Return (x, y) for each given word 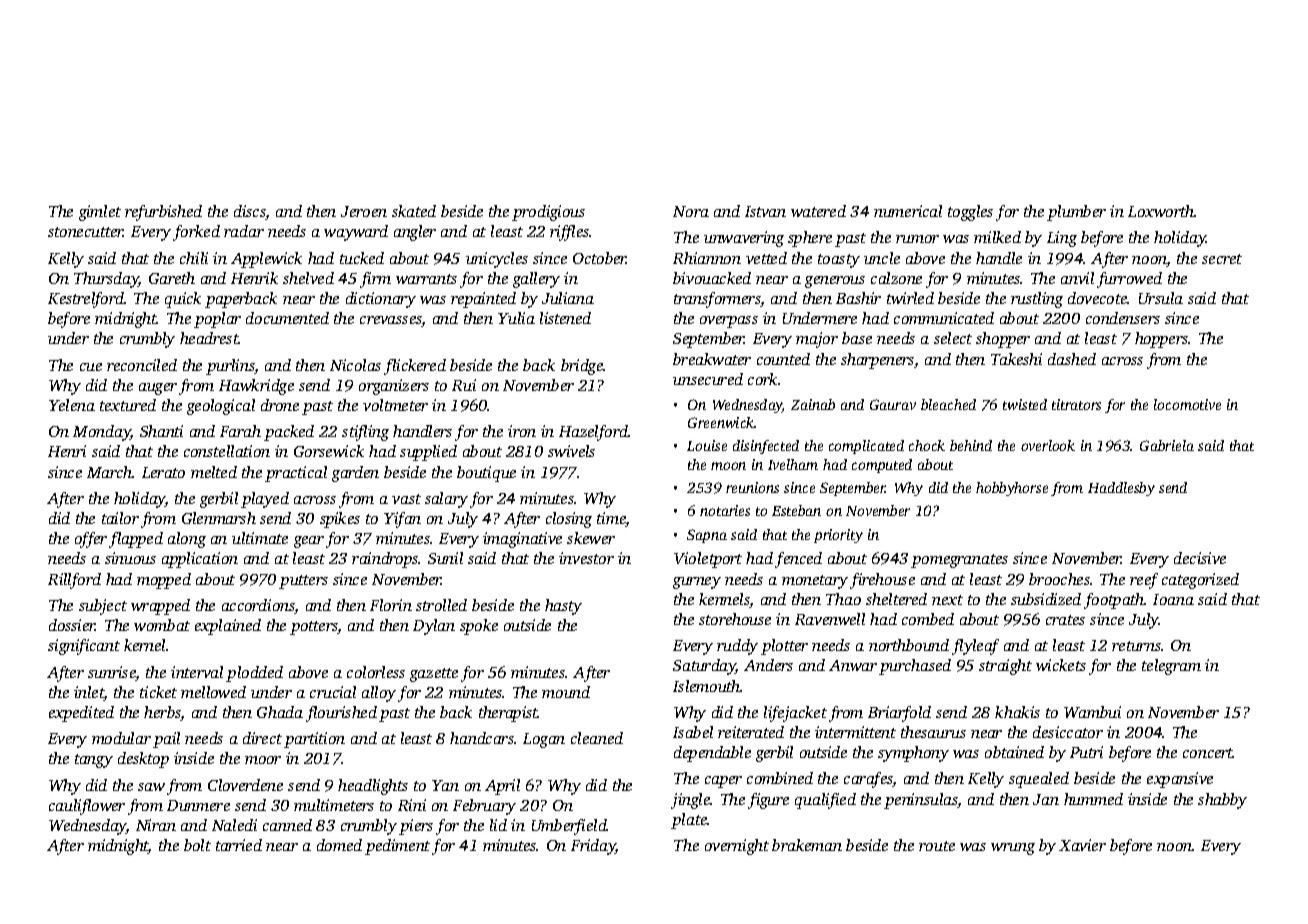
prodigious (548, 213)
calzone (896, 278)
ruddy (737, 647)
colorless (376, 672)
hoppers (1161, 340)
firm (375, 280)
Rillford (74, 581)
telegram (1171, 667)
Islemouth (707, 686)
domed (339, 845)
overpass (729, 322)
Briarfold (899, 714)
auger (158, 389)
